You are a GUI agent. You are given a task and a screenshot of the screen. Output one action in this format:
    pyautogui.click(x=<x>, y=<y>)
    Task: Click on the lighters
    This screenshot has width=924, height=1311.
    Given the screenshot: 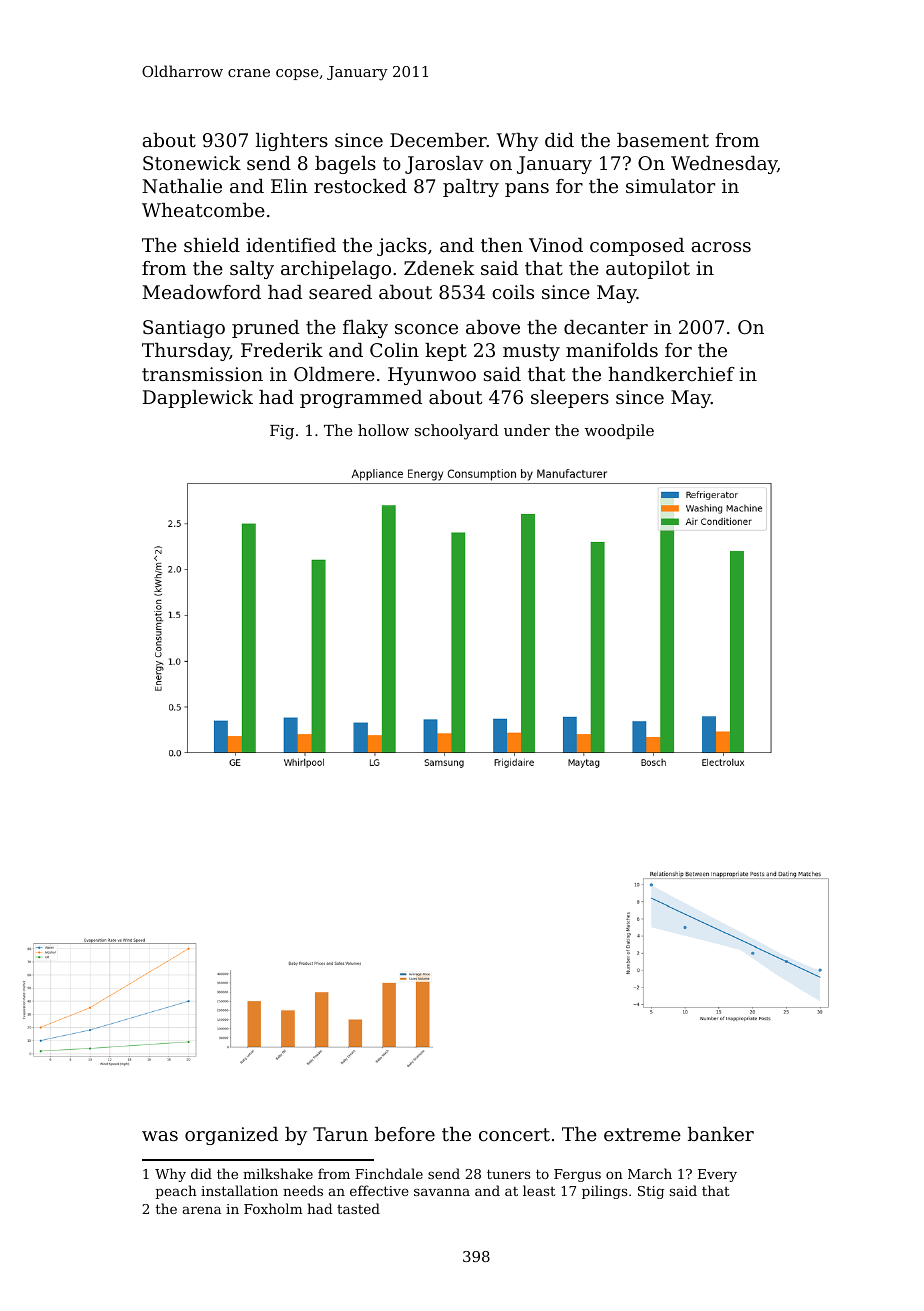 What is the action you would take?
    pyautogui.click(x=292, y=142)
